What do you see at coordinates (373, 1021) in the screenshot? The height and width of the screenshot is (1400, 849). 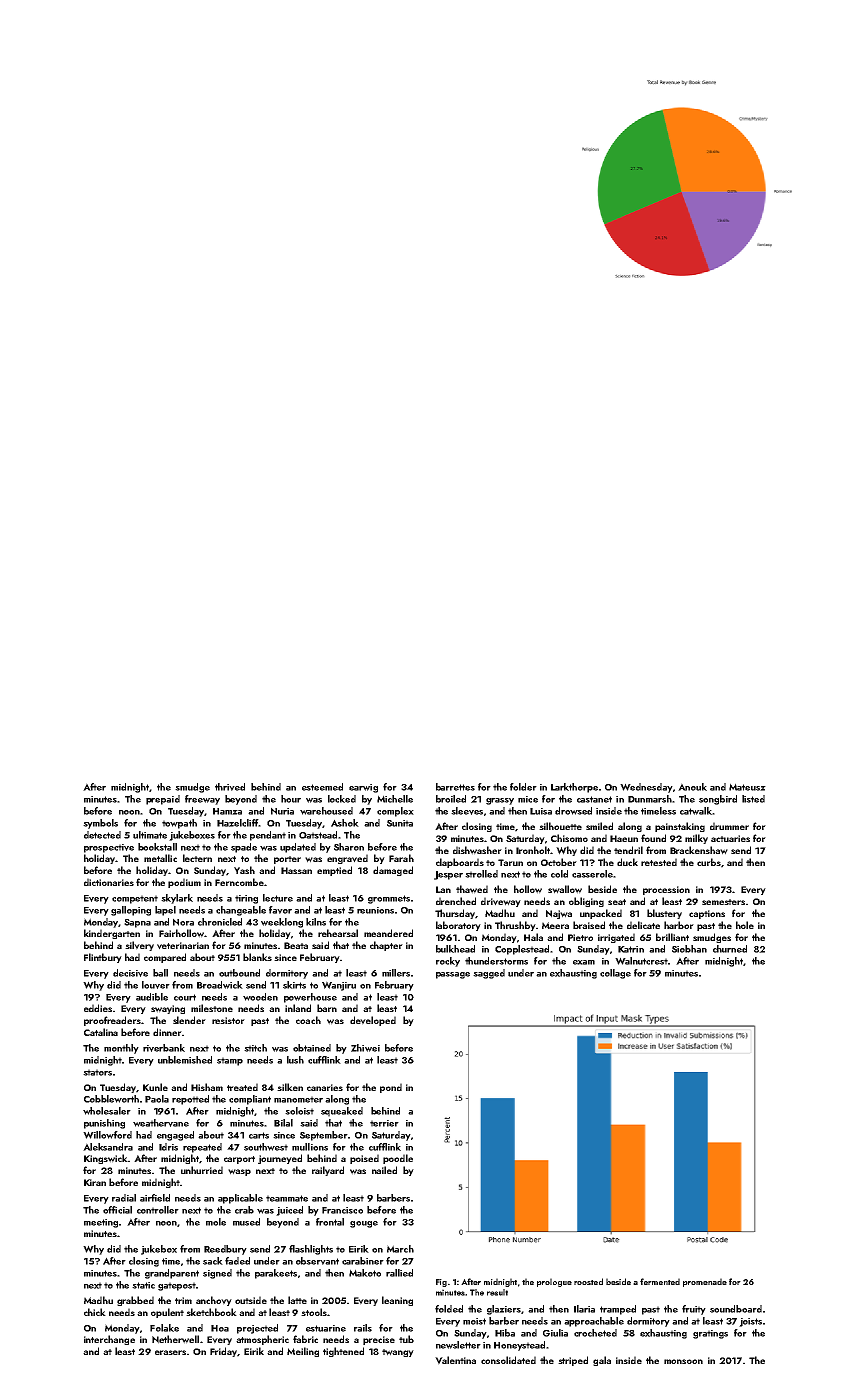 I see `developed` at bounding box center [373, 1021].
